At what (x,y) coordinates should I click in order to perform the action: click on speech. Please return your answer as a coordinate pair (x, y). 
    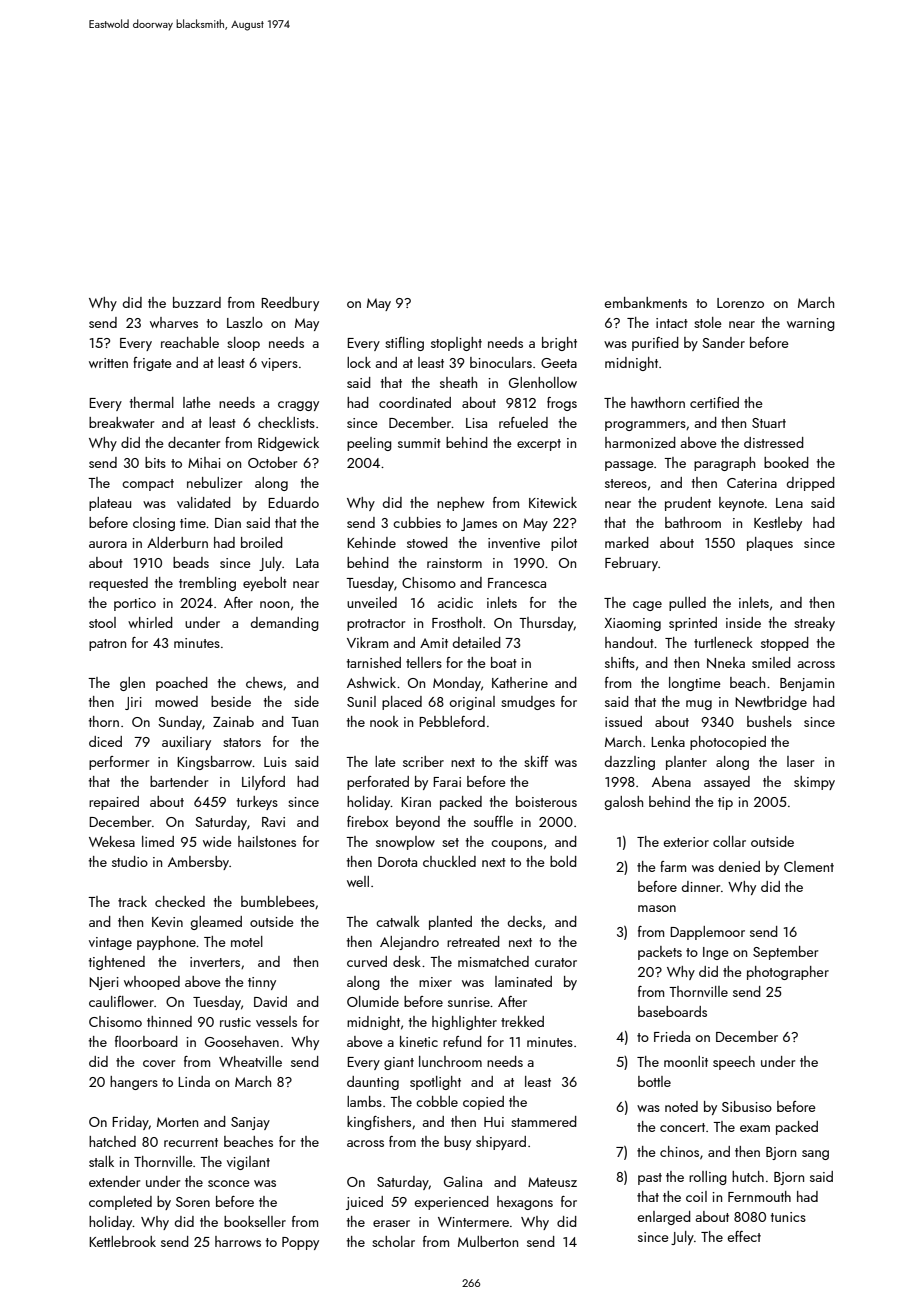
    Looking at the image, I should click on (734, 1063).
